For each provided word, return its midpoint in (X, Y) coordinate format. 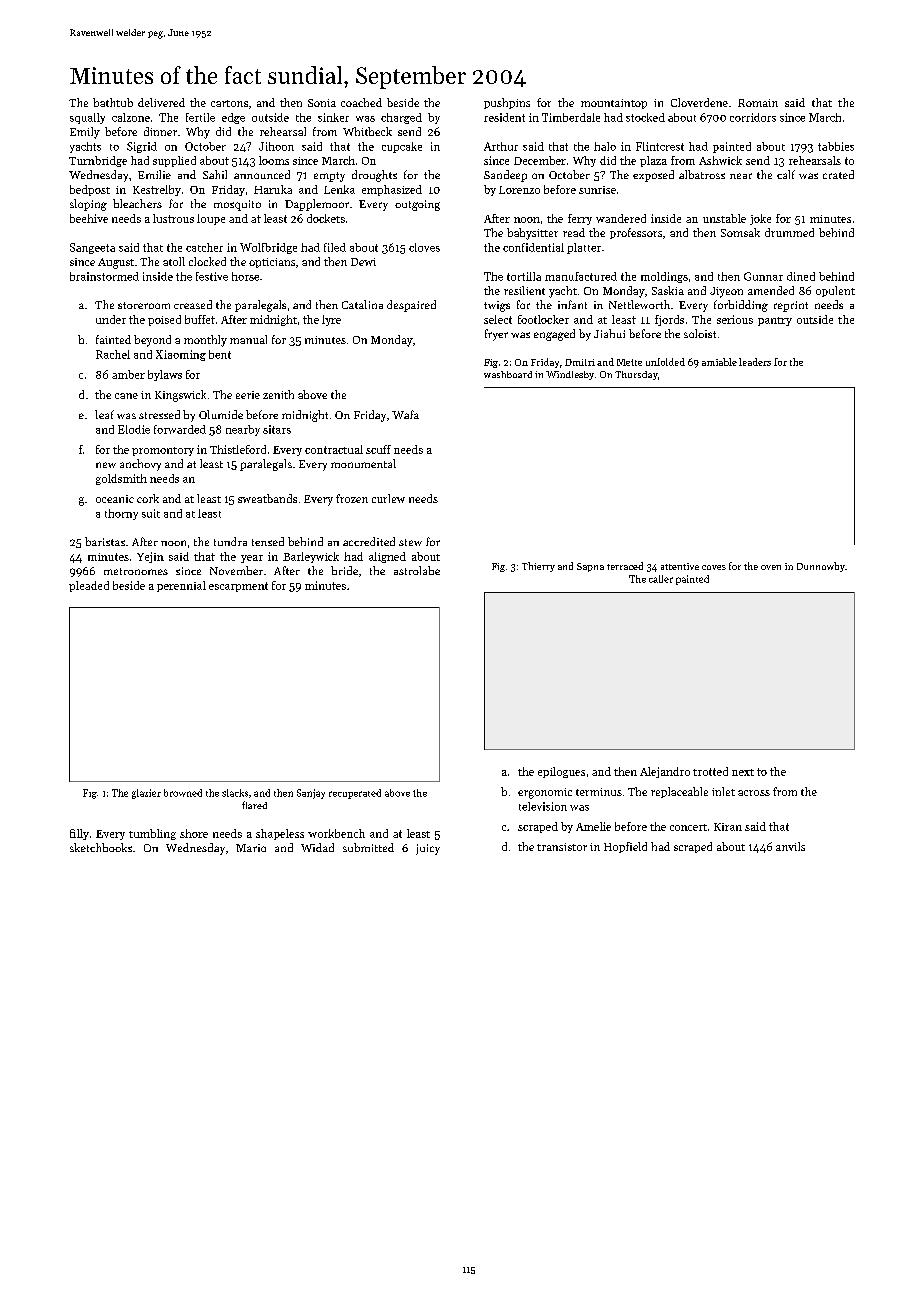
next (743, 772)
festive (212, 276)
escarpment (238, 587)
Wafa (405, 414)
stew (410, 542)
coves (714, 567)
